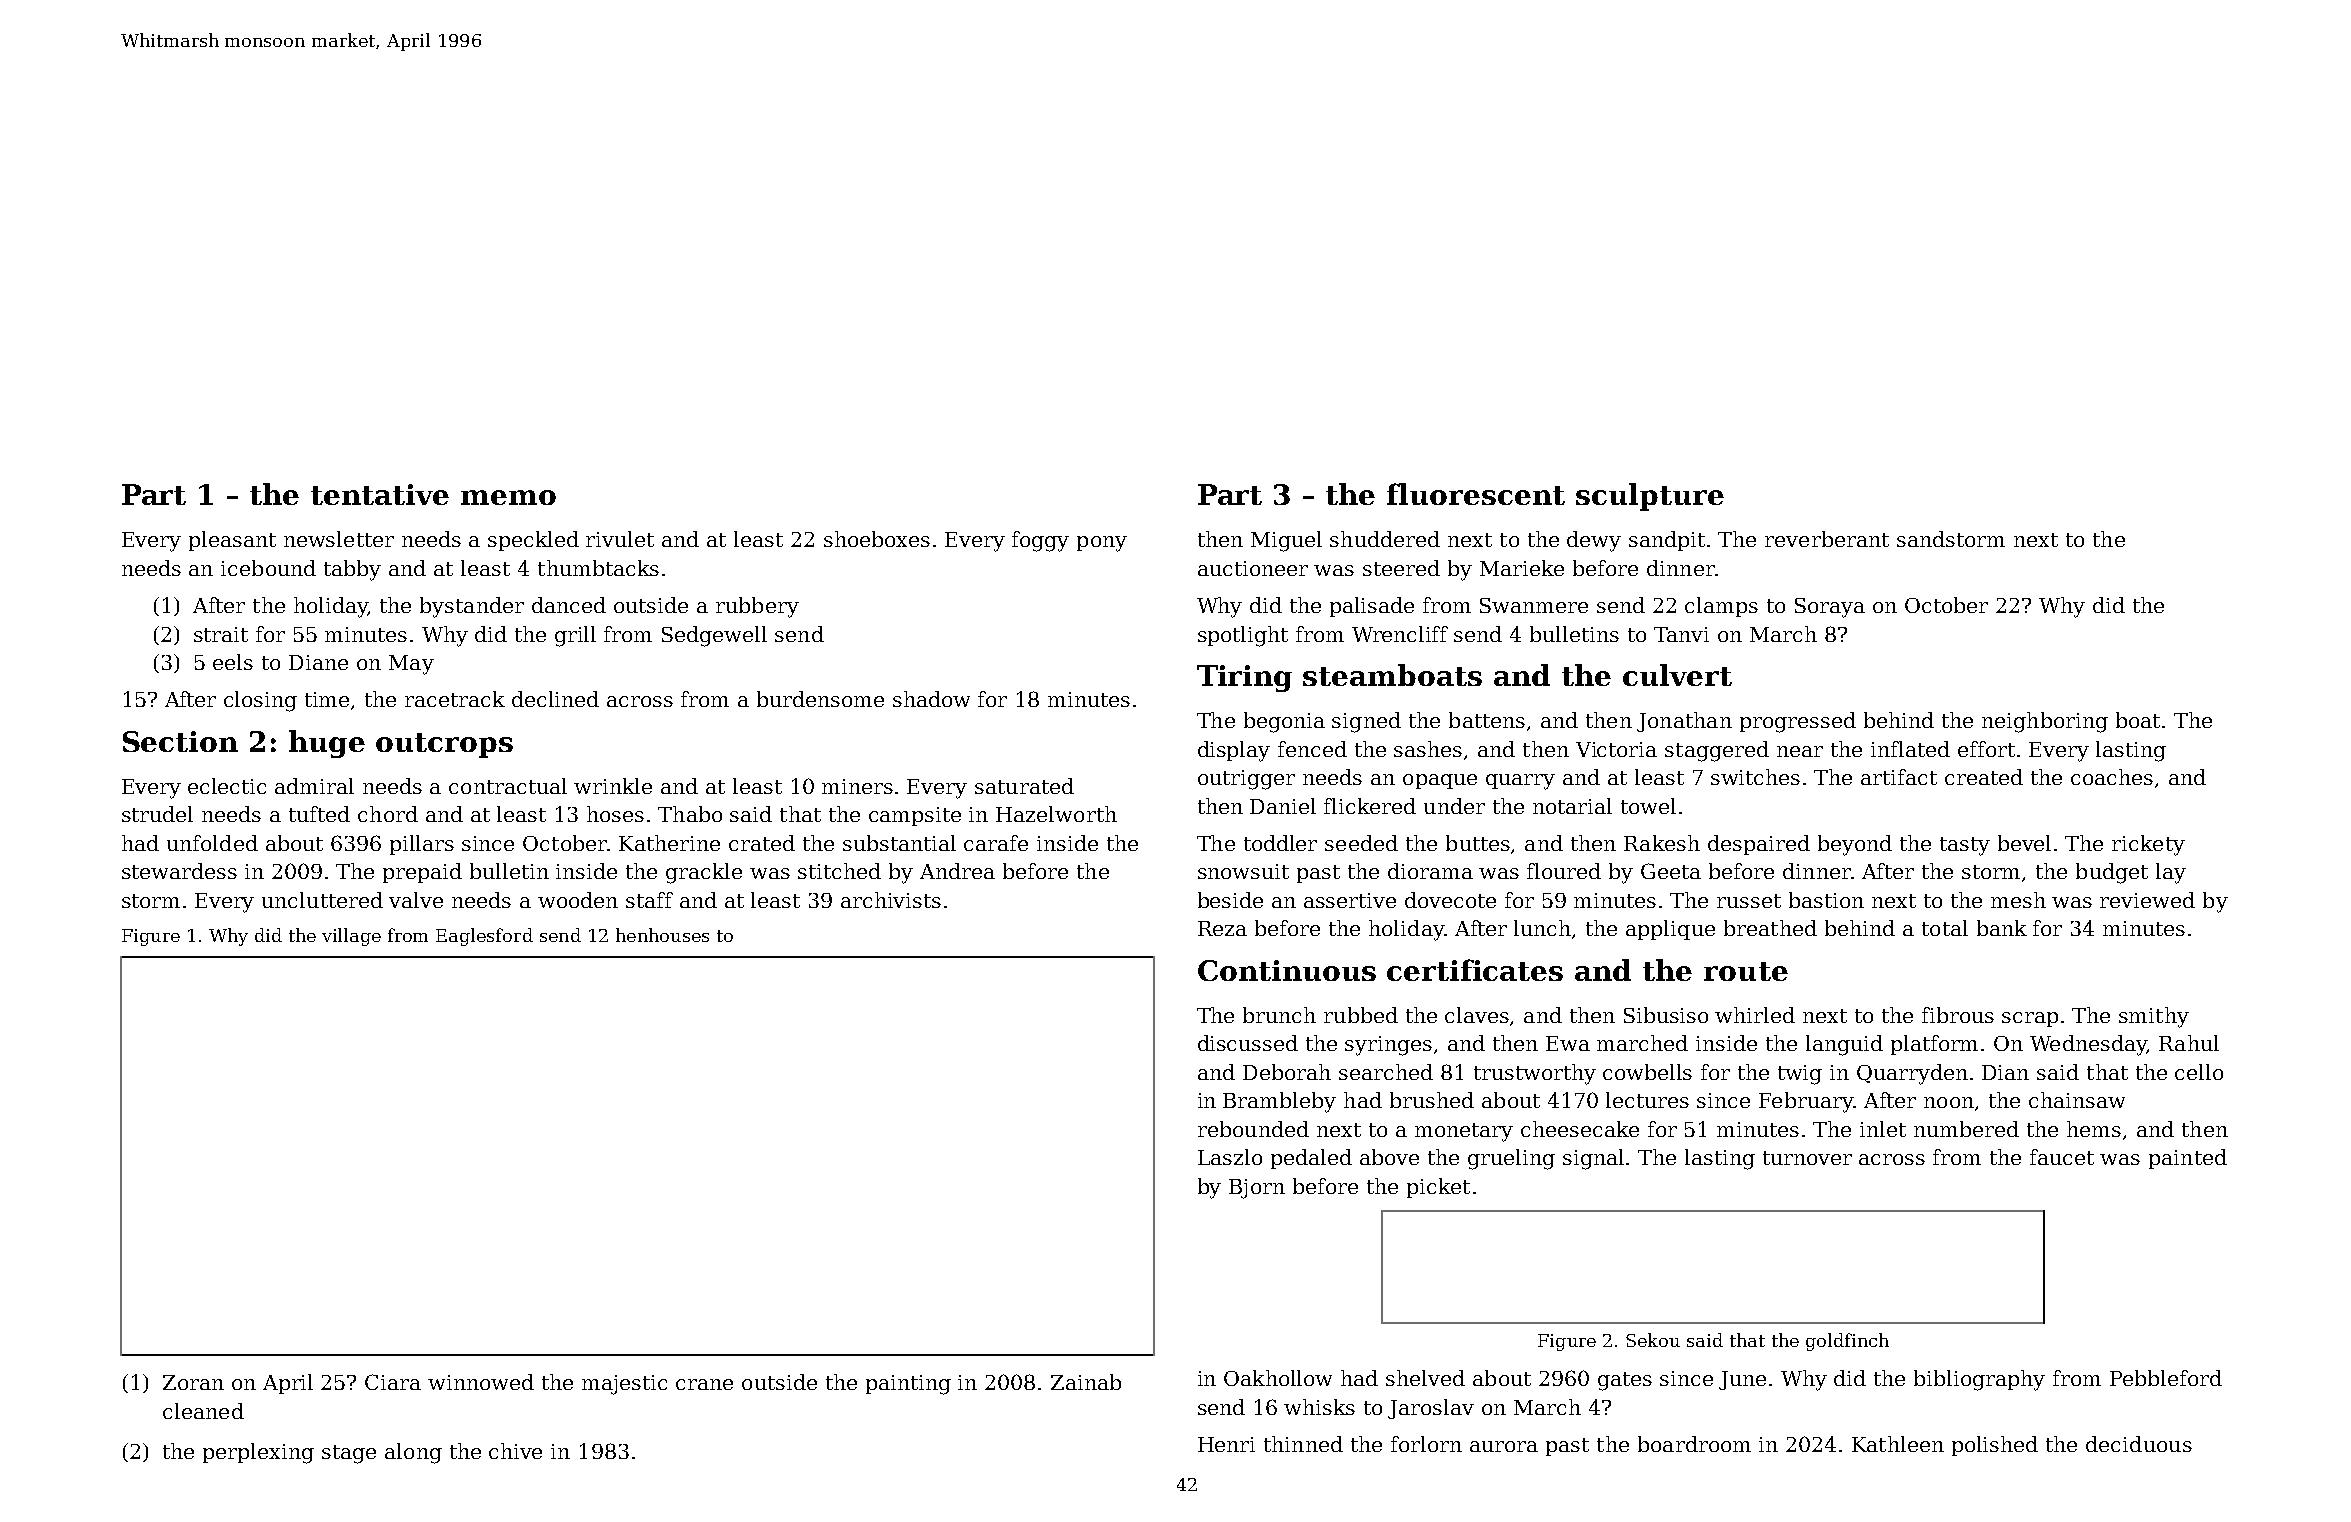  I want to click on applique, so click(1670, 930).
